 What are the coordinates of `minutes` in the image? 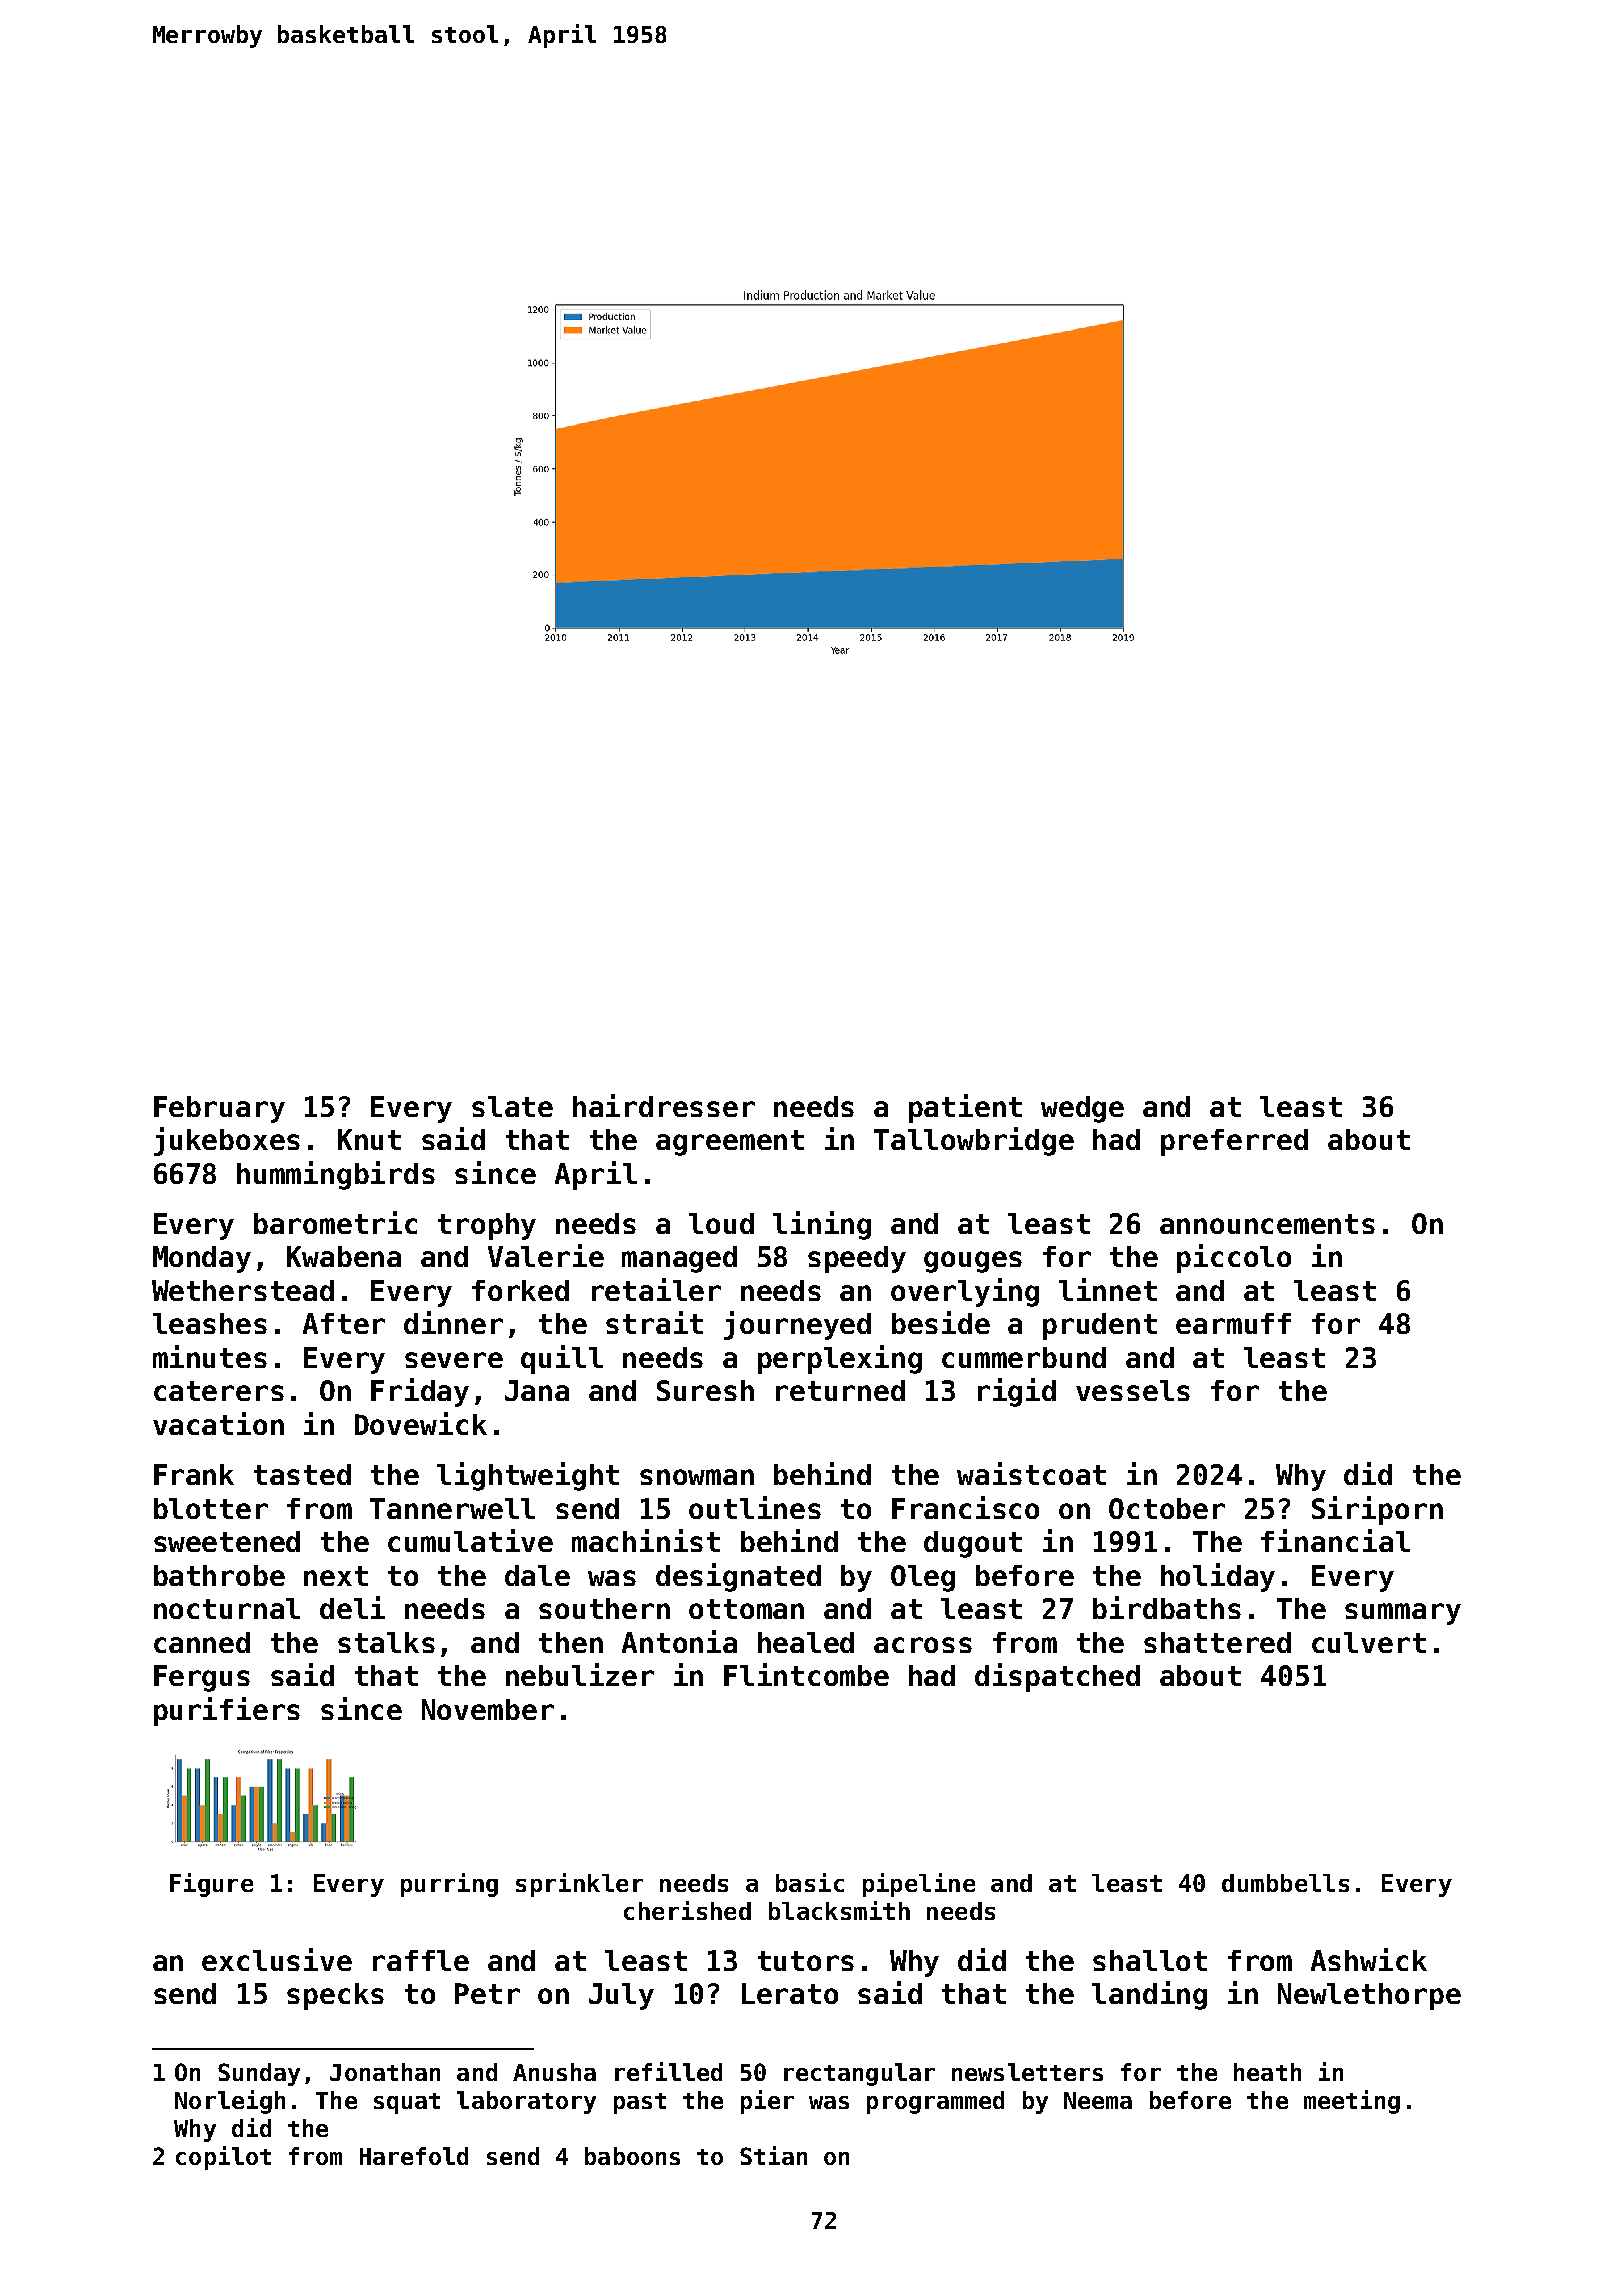 It's located at (210, 1356).
